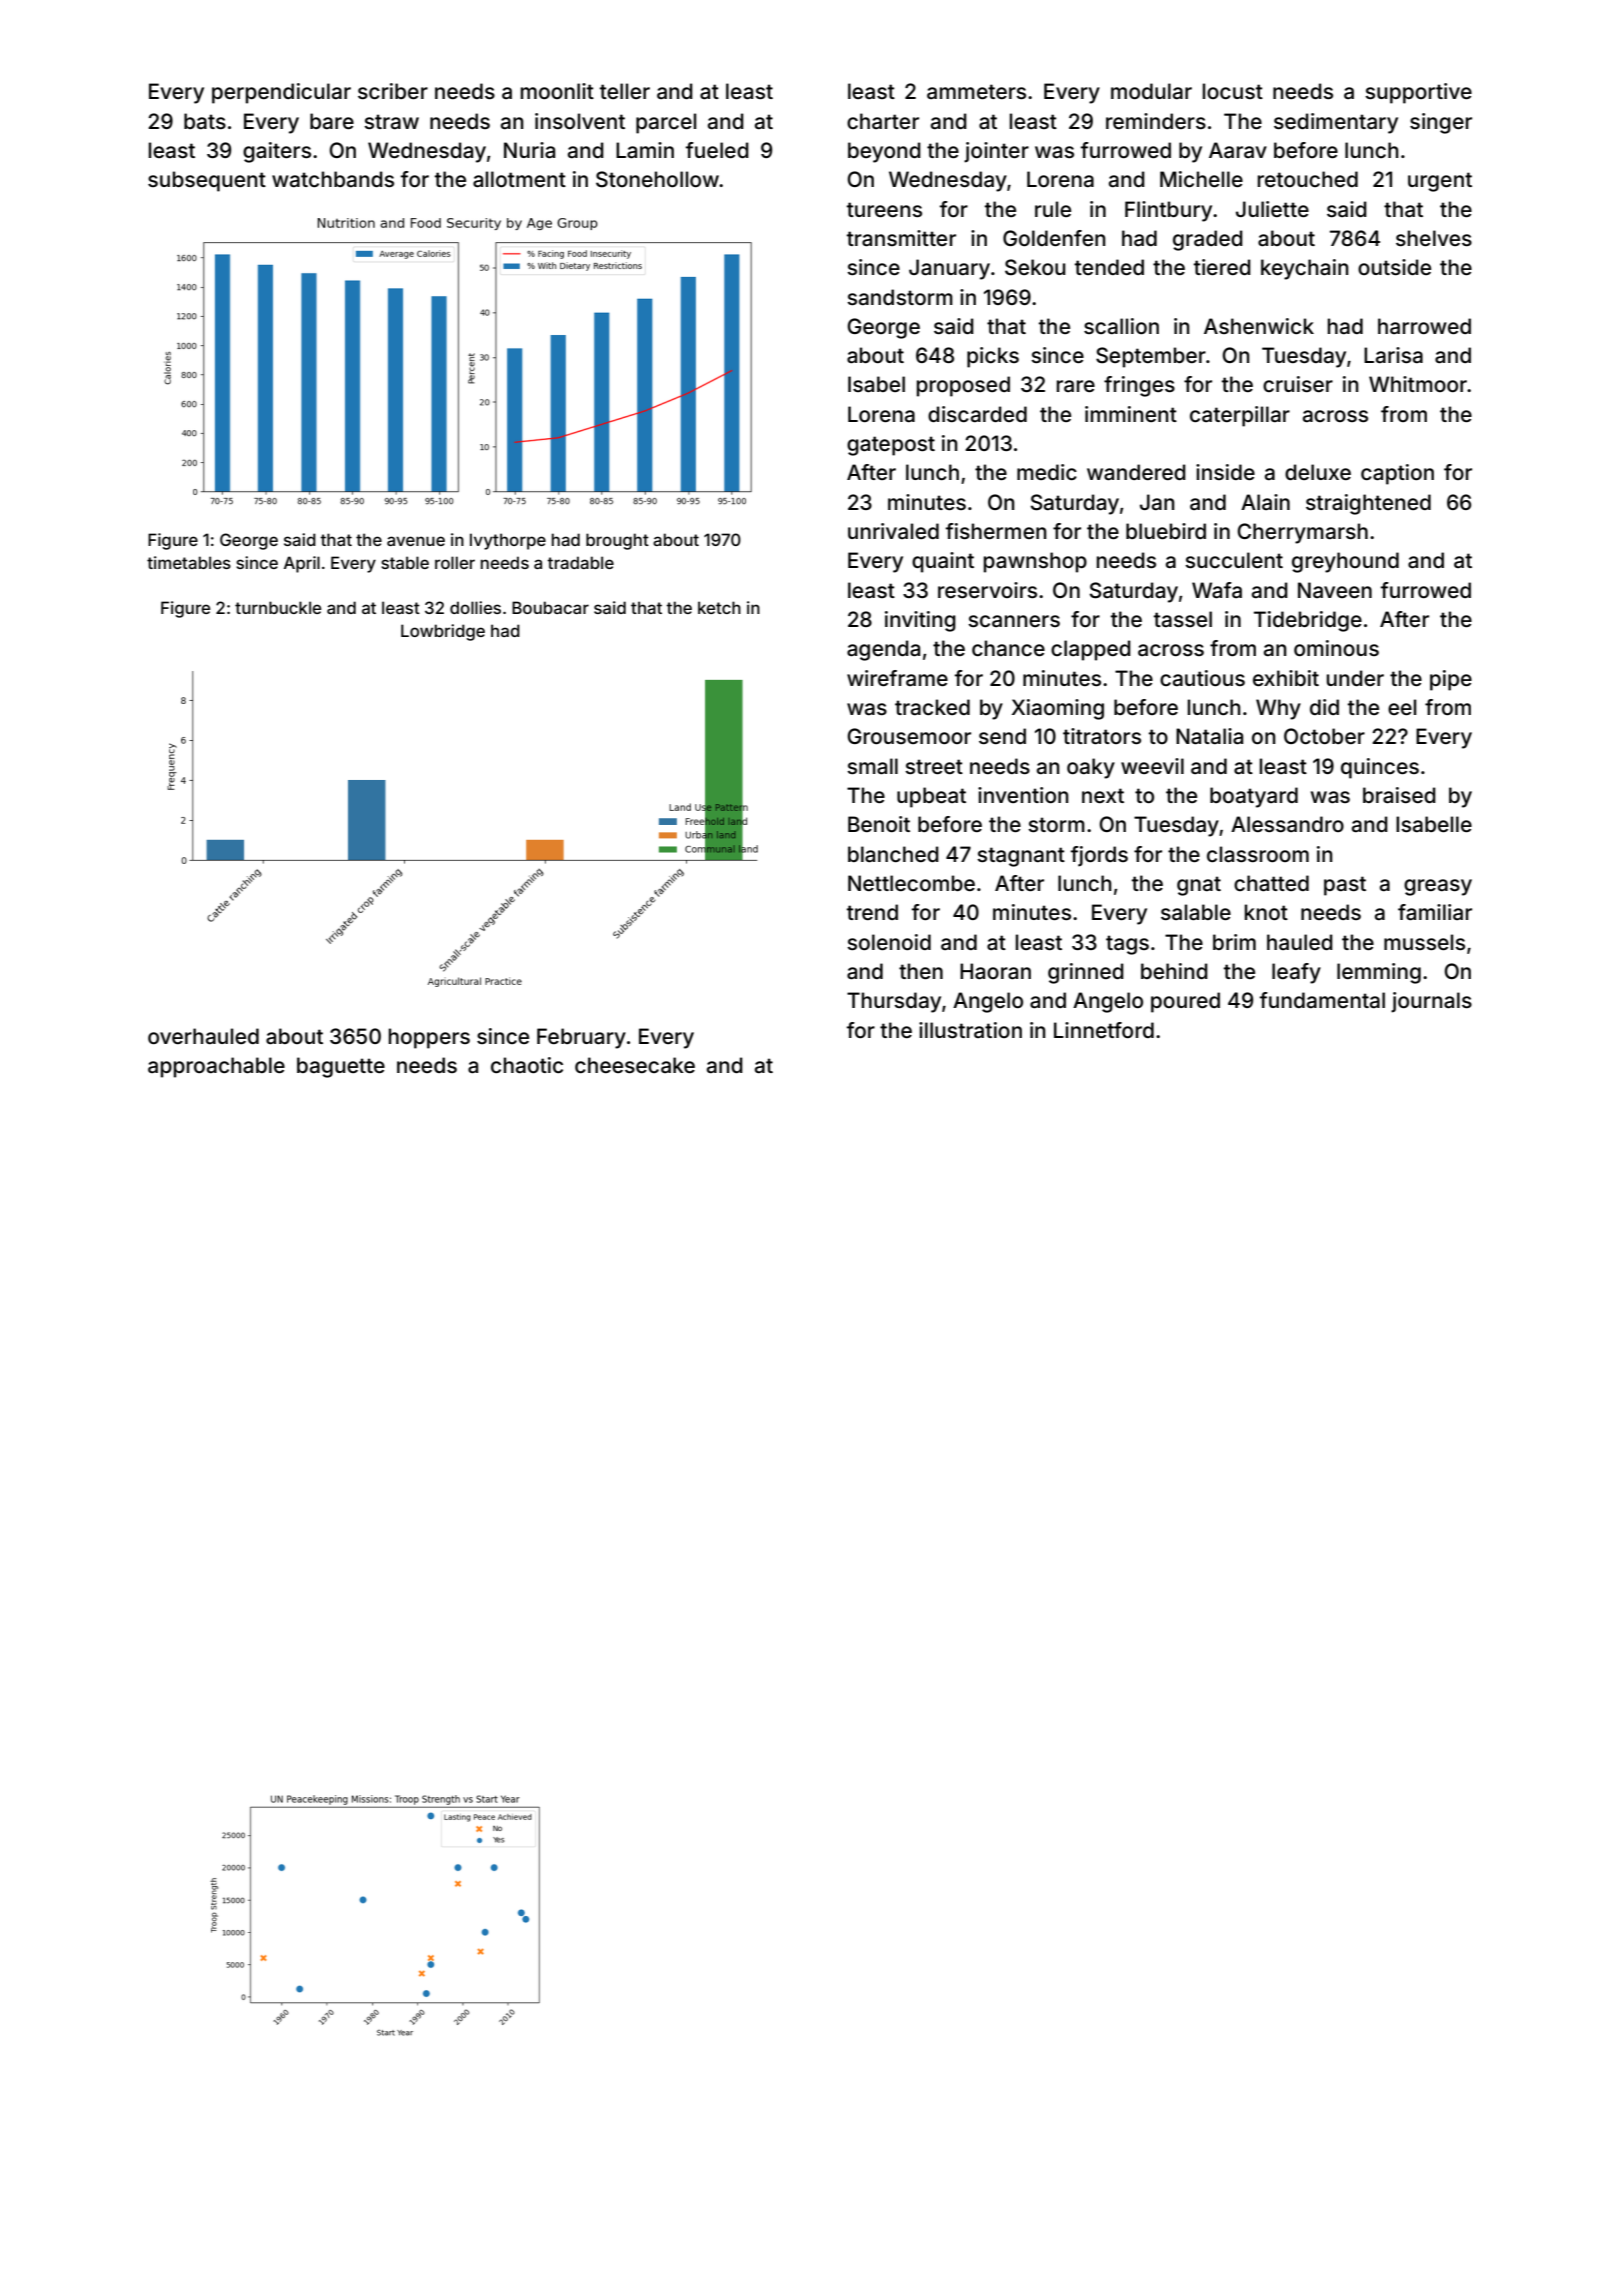  Describe the element at coordinates (717, 150) in the screenshot. I see `fueled` at that location.
